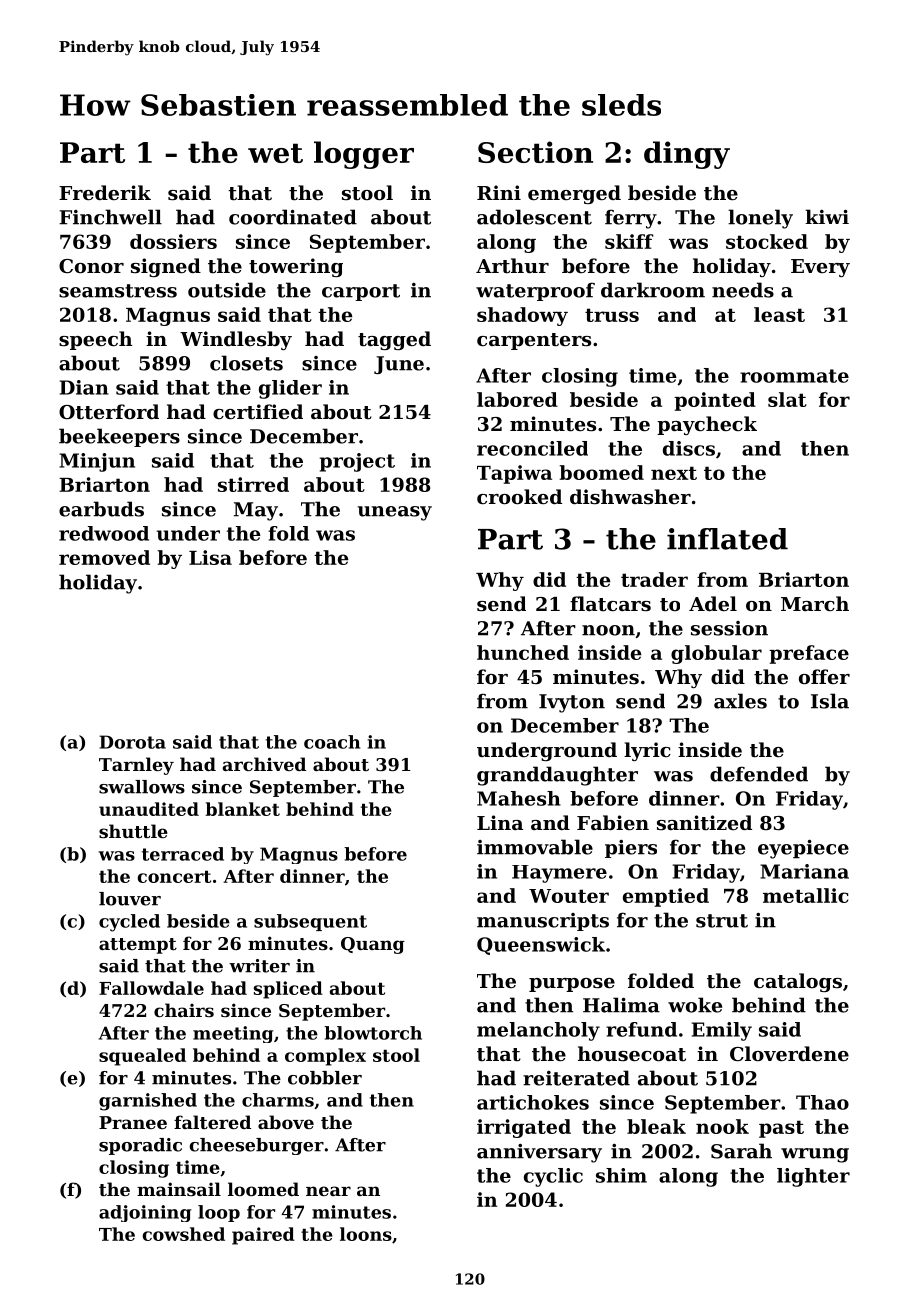  I want to click on Lisa, so click(210, 557).
